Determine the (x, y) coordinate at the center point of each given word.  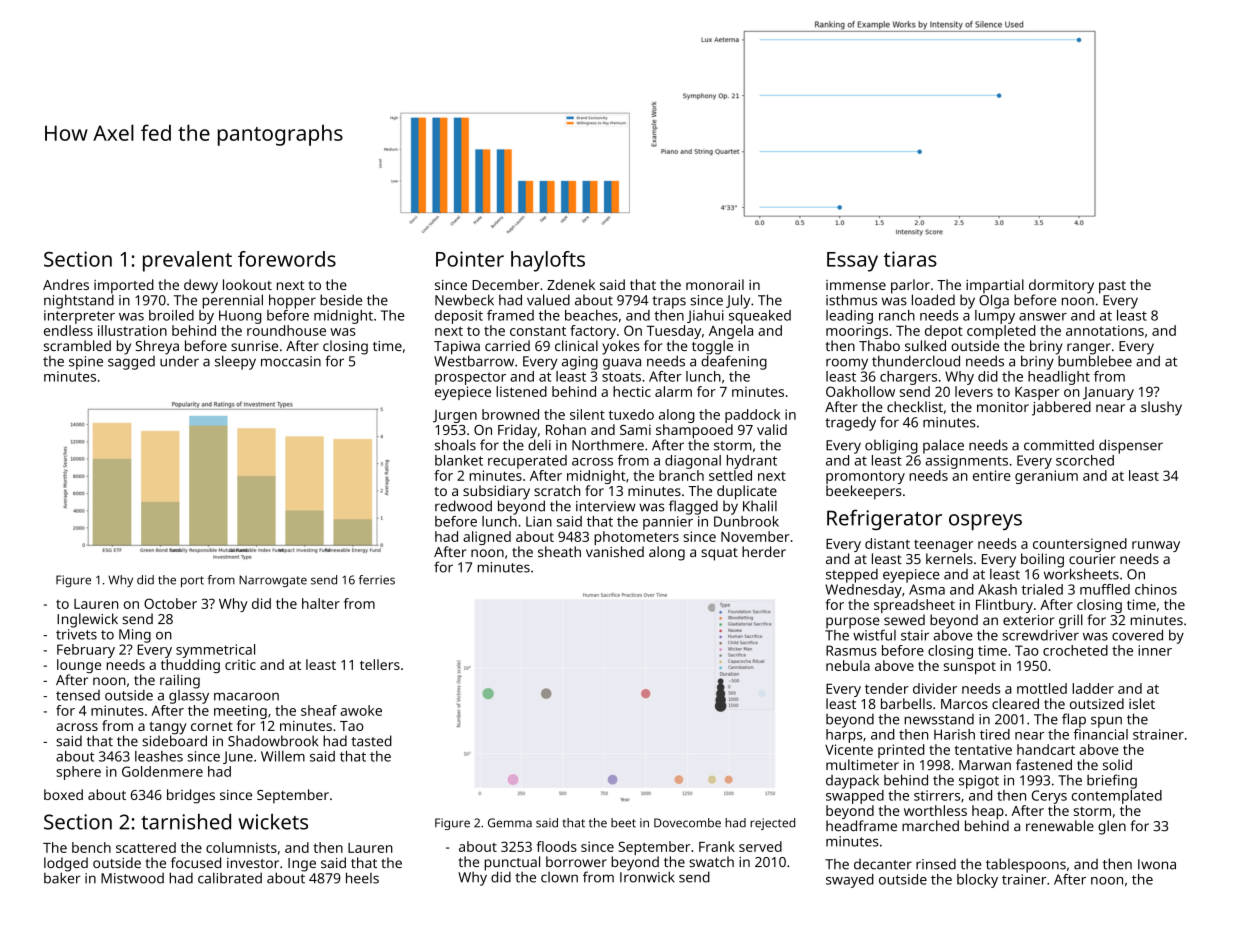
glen (1112, 827)
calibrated (230, 878)
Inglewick (87, 620)
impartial (995, 286)
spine (86, 363)
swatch (711, 861)
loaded (933, 300)
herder (764, 551)
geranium (1046, 477)
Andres (66, 284)
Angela (731, 332)
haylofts (548, 261)
